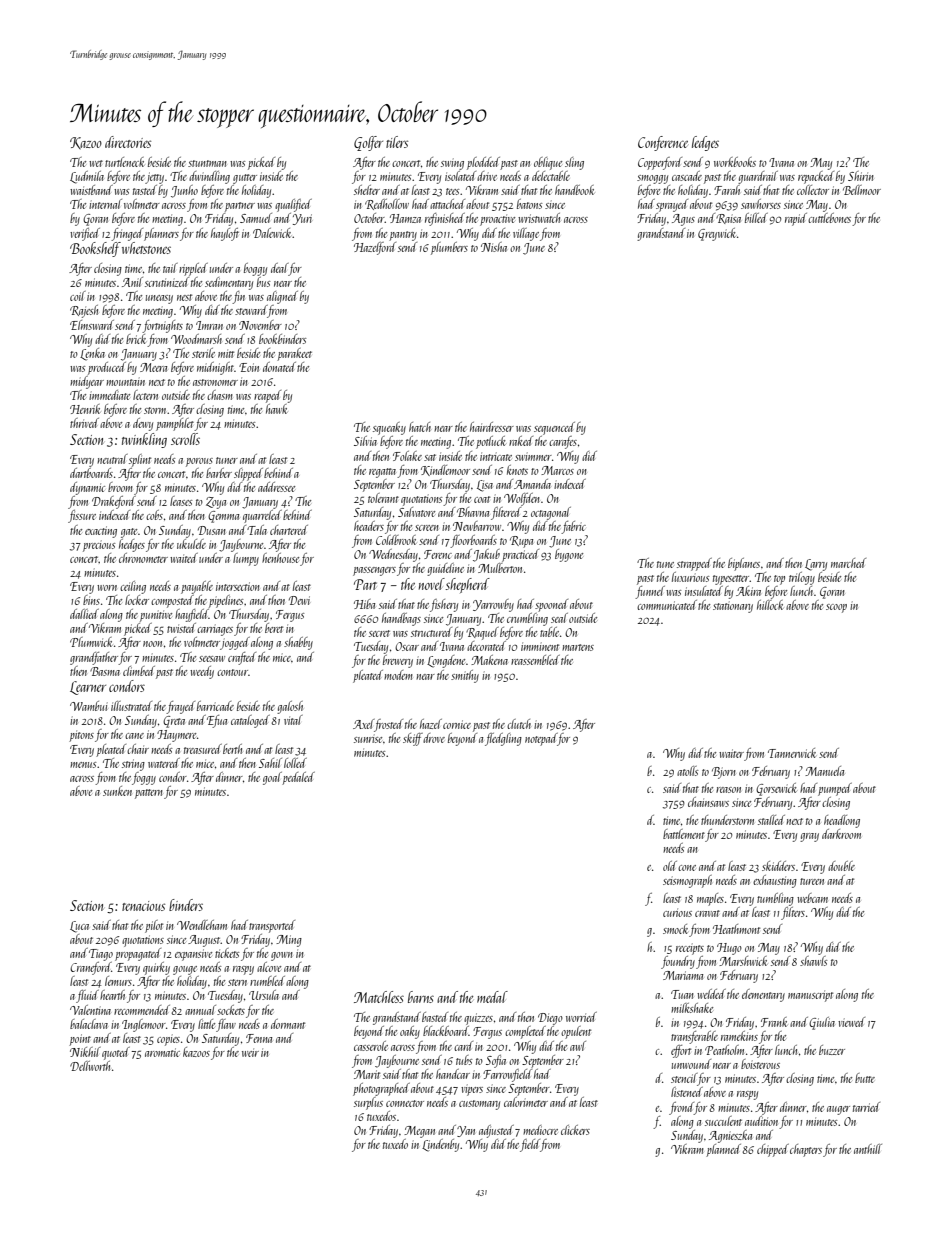  What do you see at coordinates (711, 994) in the page?
I see `welded` at bounding box center [711, 994].
